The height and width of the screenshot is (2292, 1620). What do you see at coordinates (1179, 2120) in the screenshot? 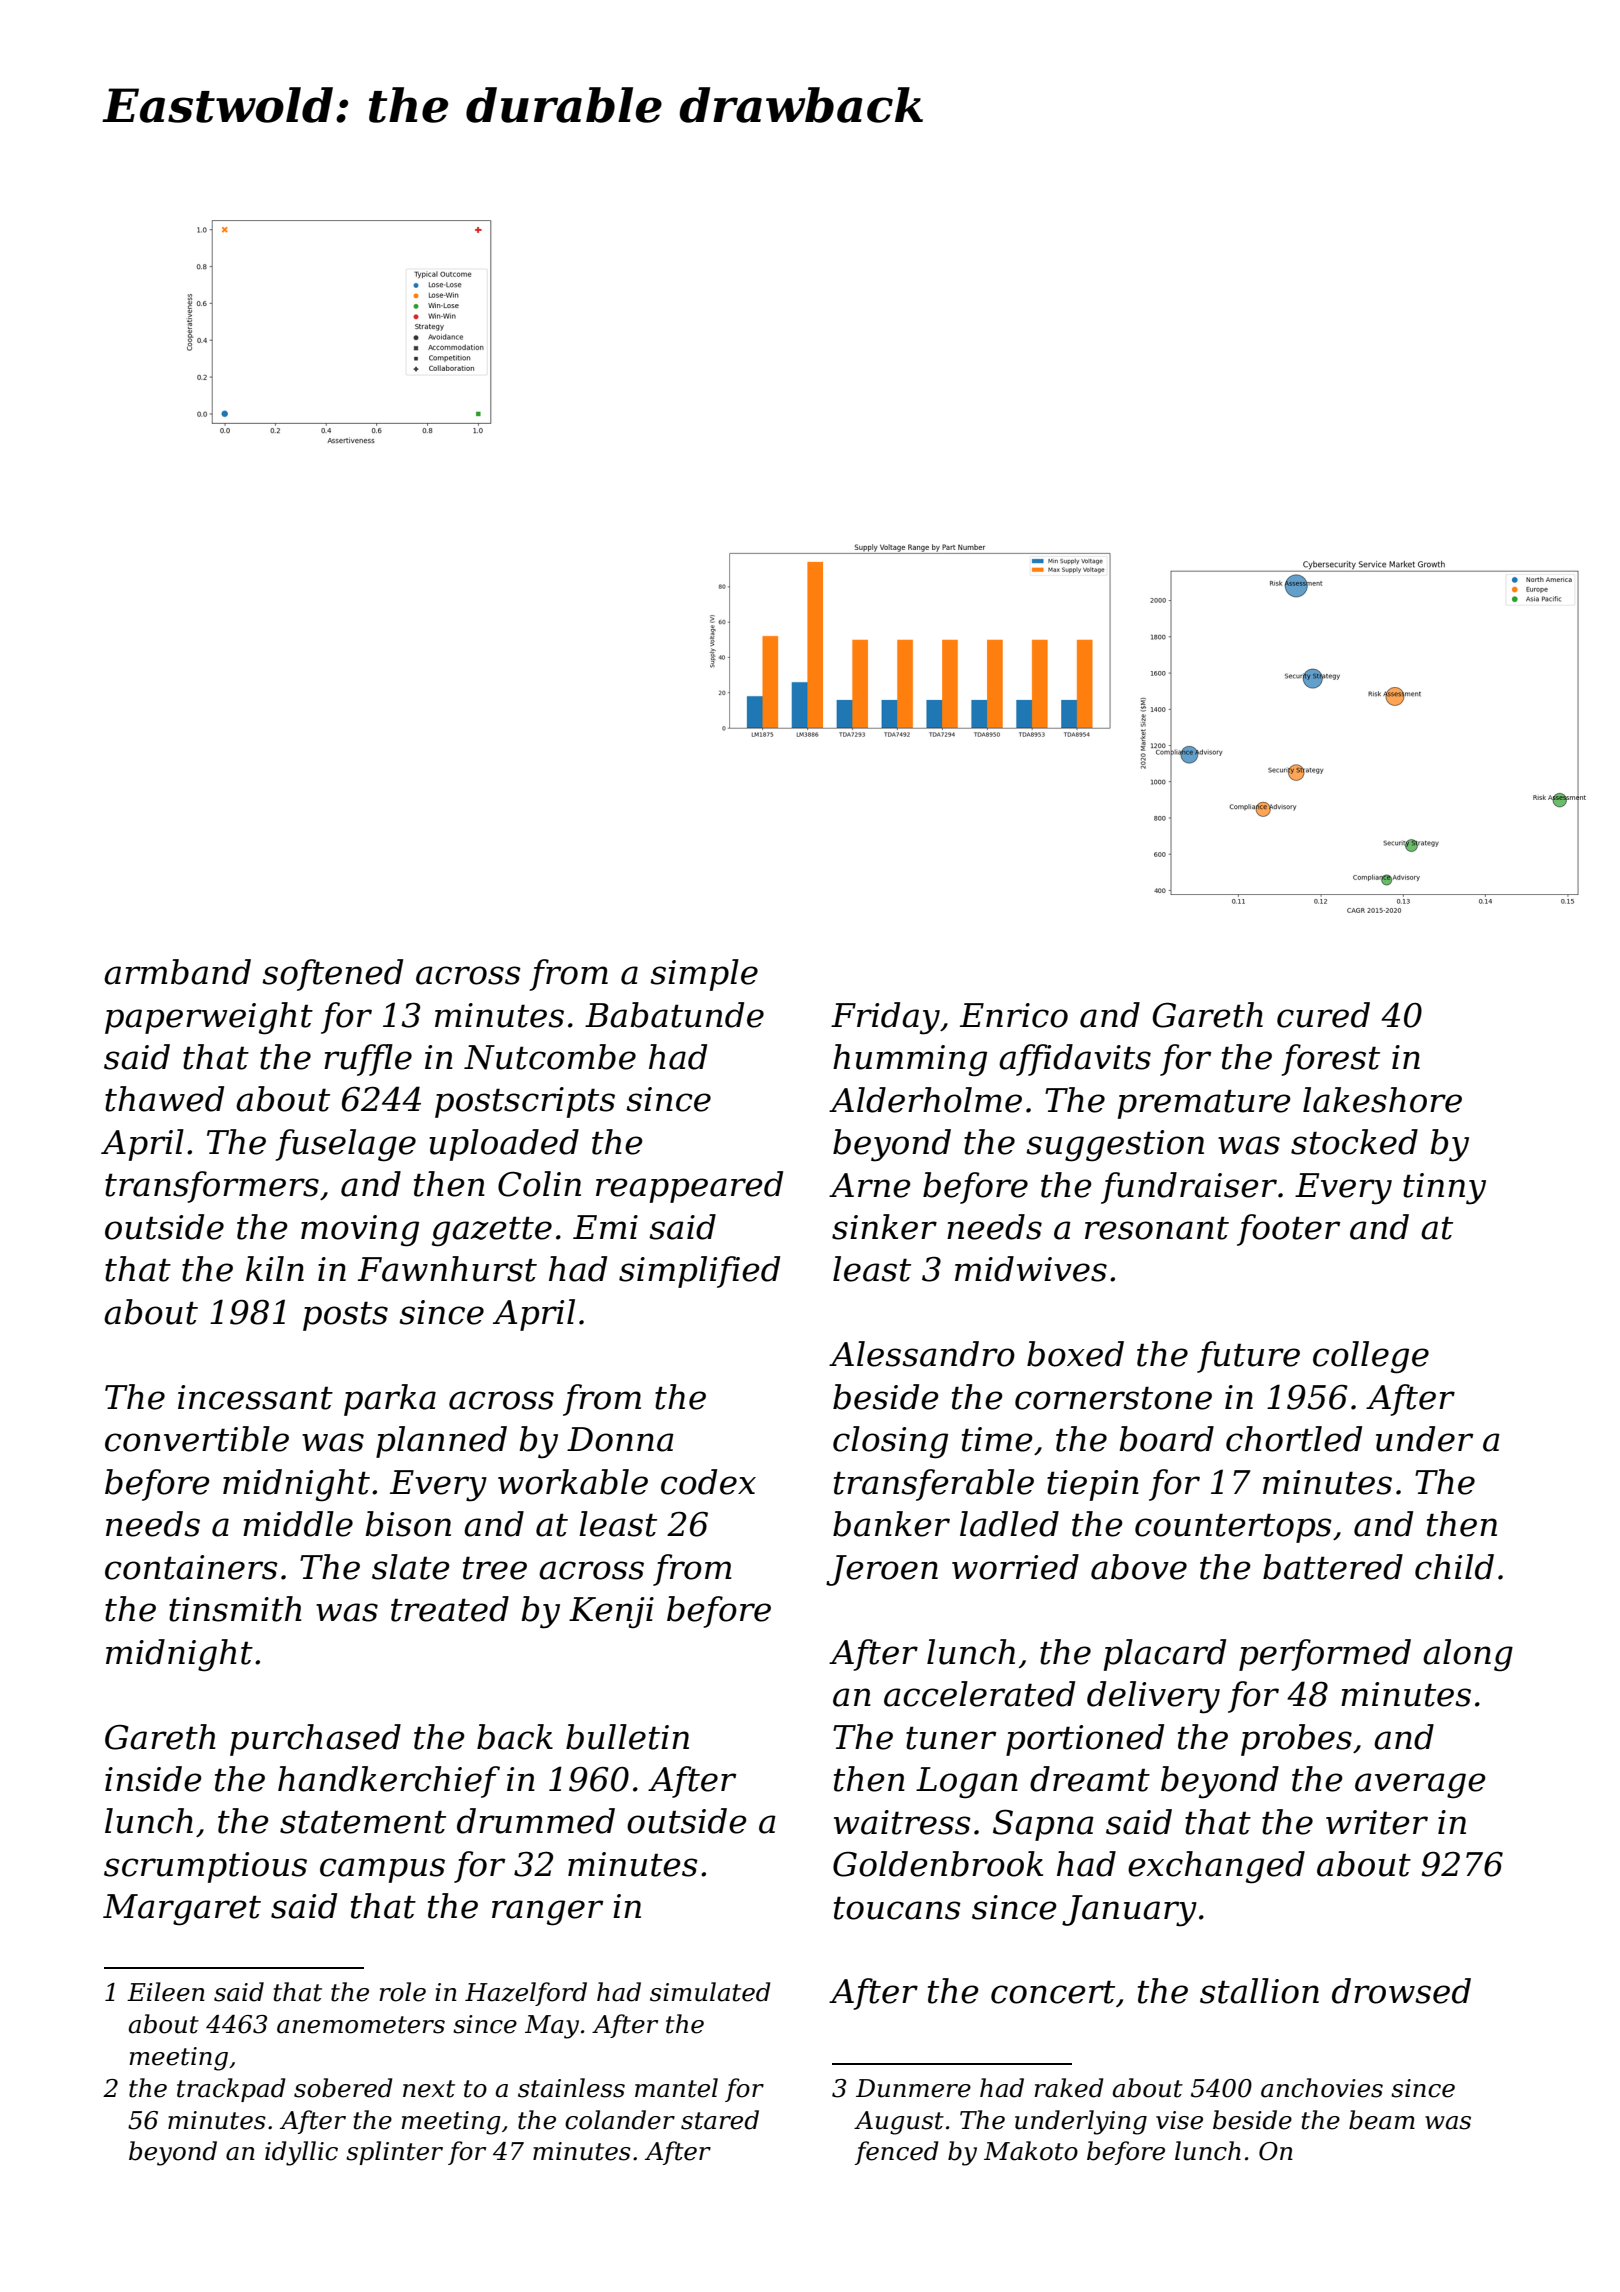
I see `vise` at bounding box center [1179, 2120].
